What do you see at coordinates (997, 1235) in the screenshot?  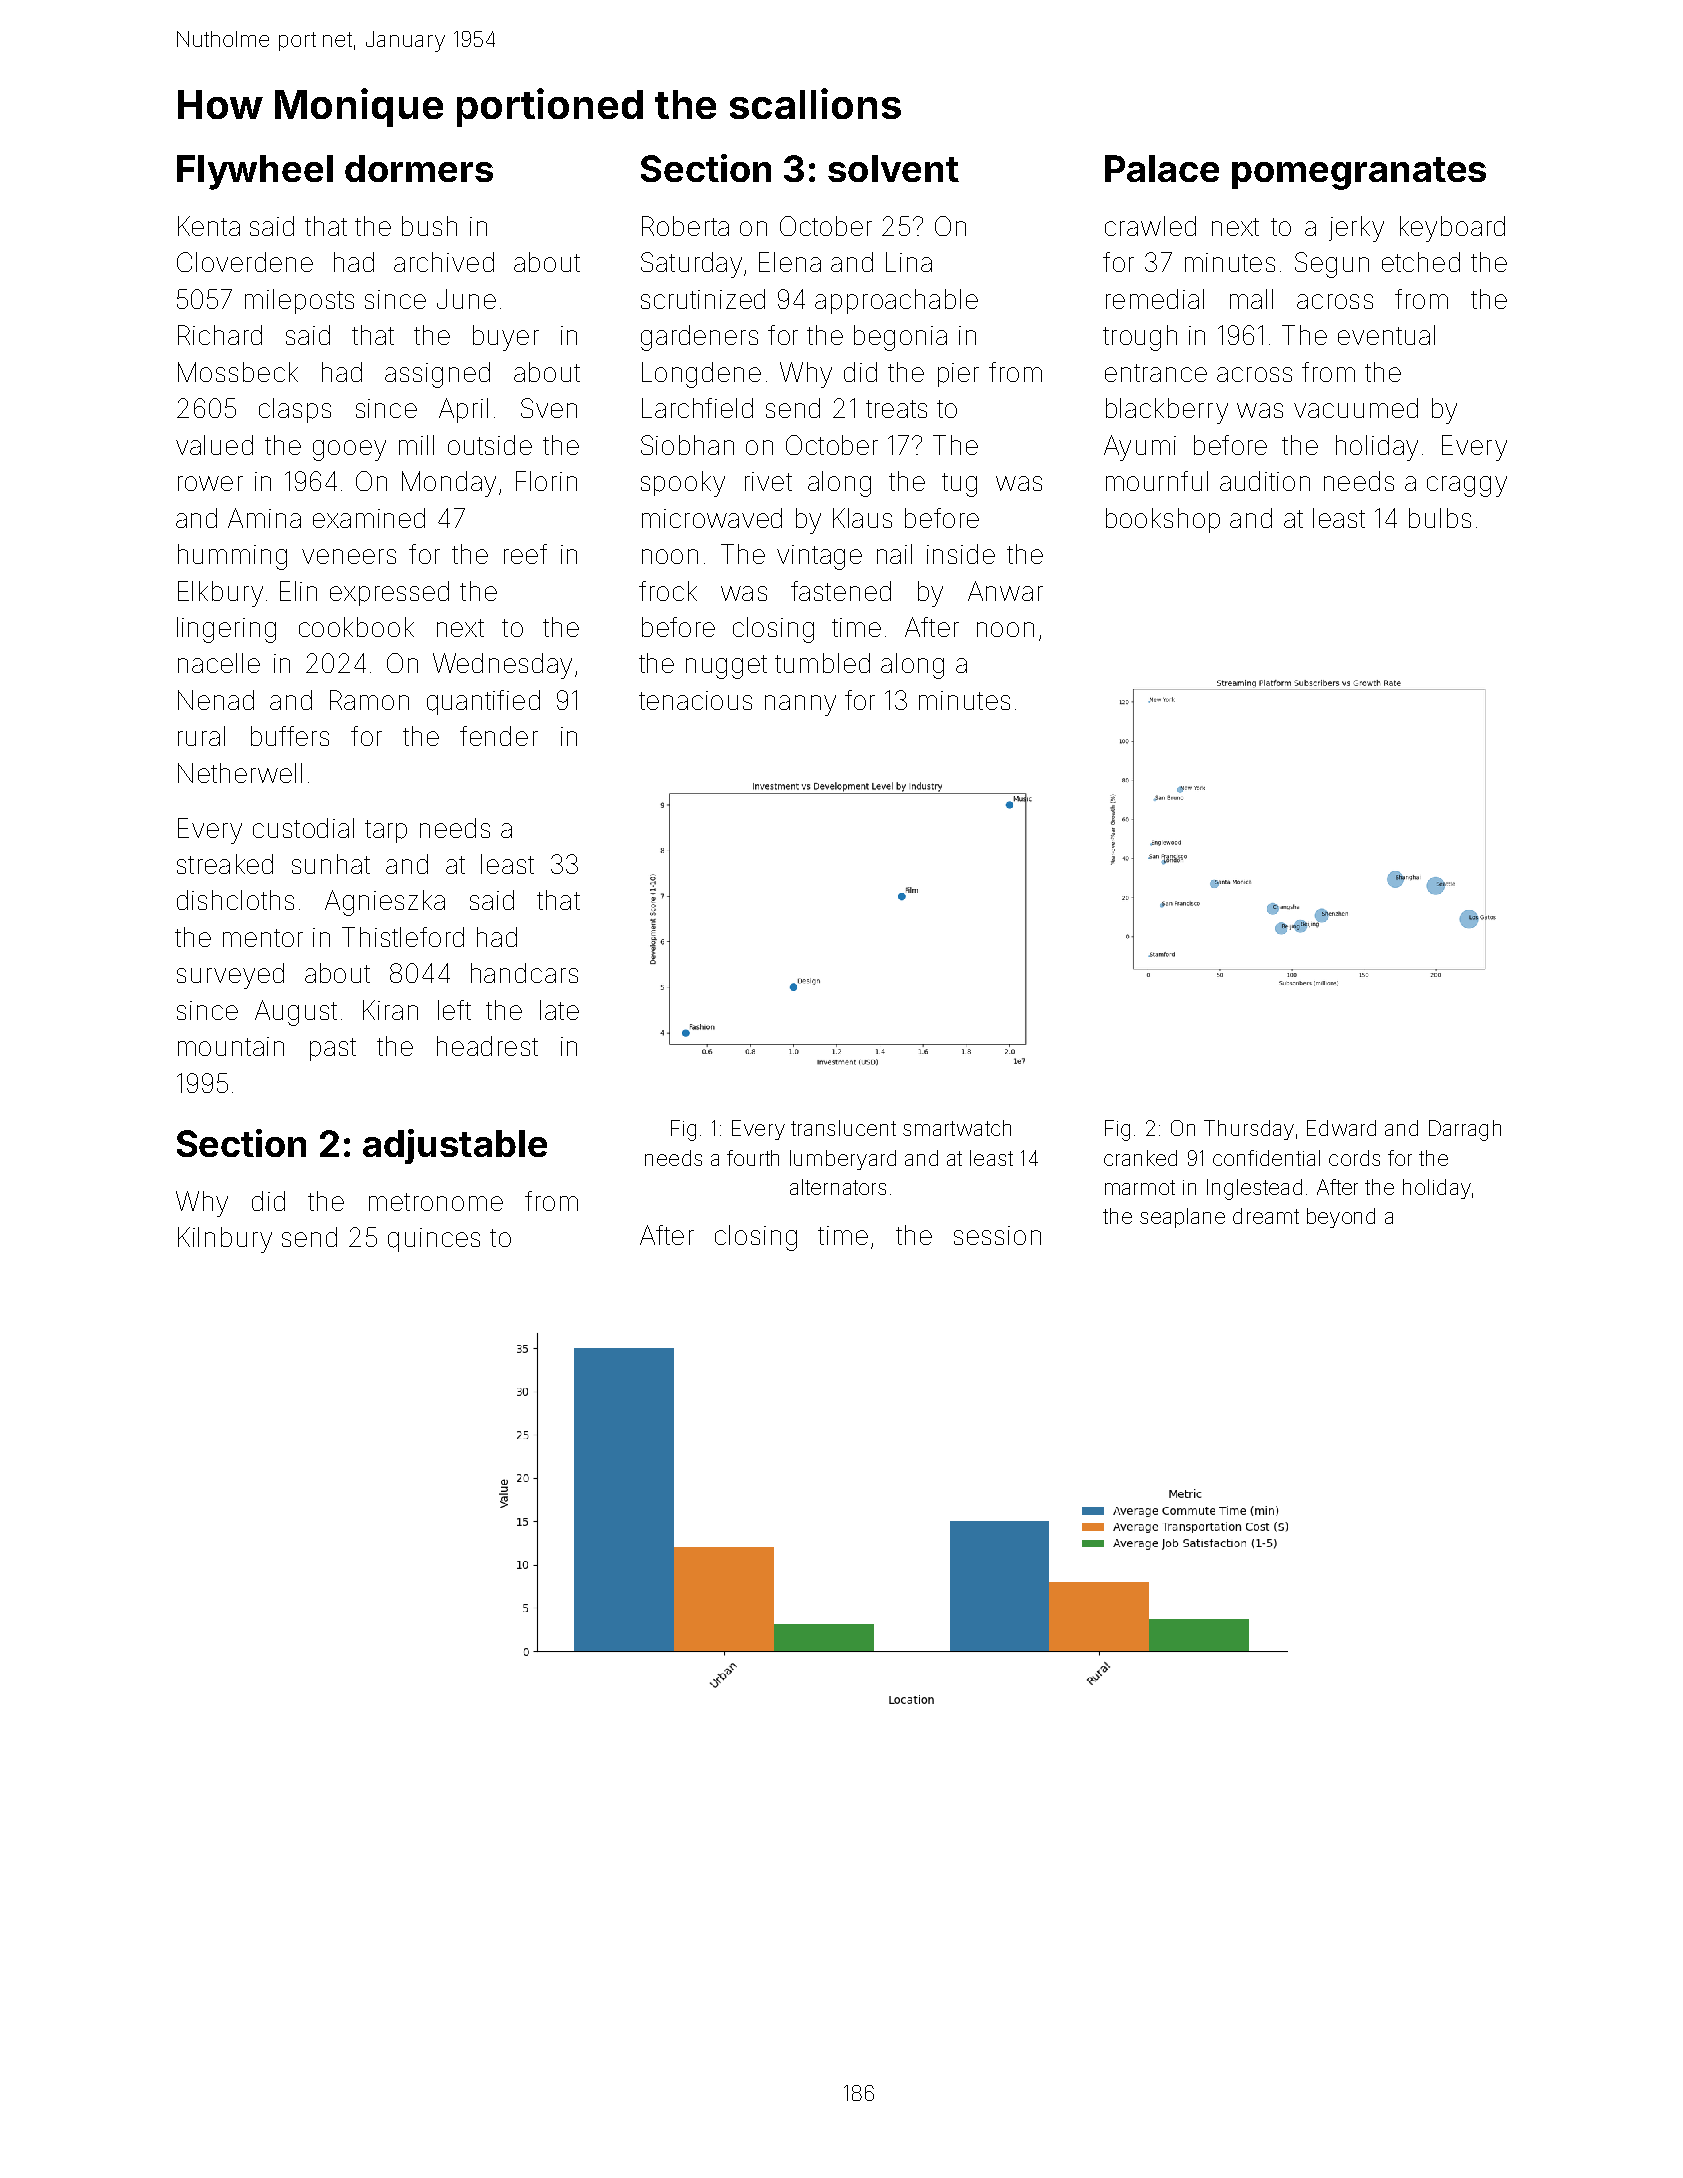 I see `session` at bounding box center [997, 1235].
